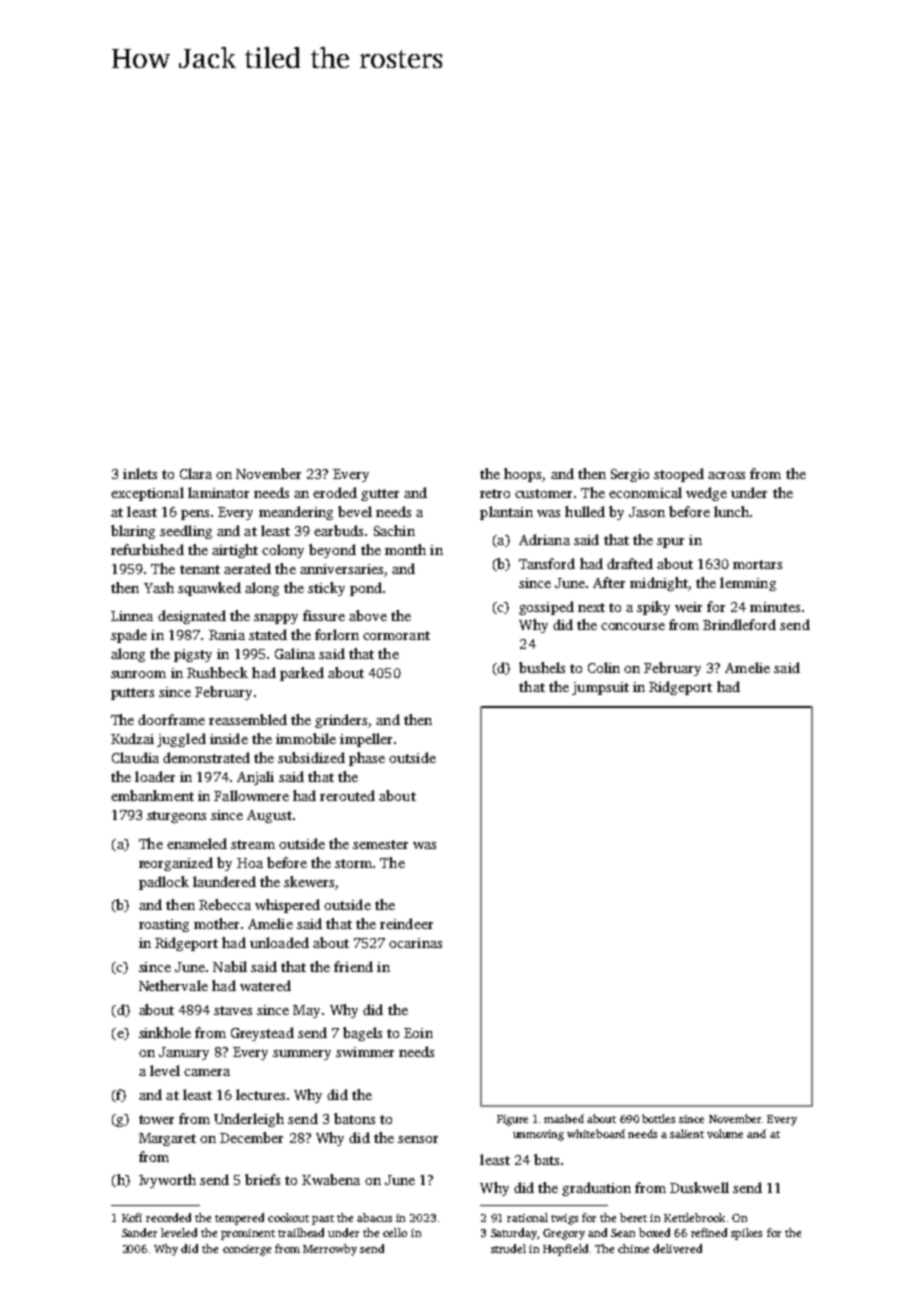 Image resolution: width=924 pixels, height=1308 pixels. What do you see at coordinates (196, 473) in the screenshot?
I see `Clara` at bounding box center [196, 473].
